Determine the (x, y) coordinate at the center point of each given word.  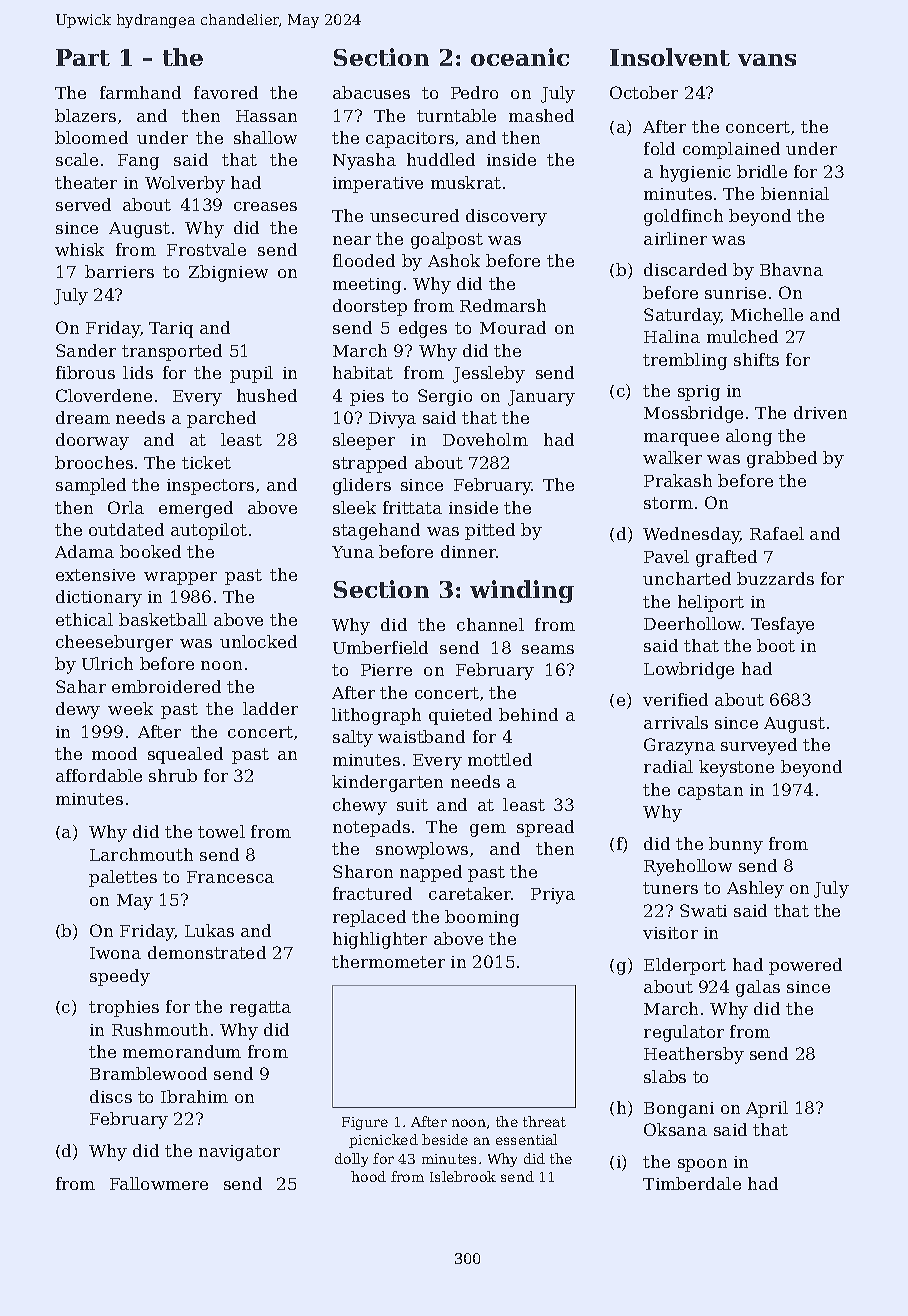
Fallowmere (159, 1183)
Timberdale (692, 1183)
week (130, 708)
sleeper (364, 441)
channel (490, 624)
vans (767, 60)
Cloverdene (104, 395)
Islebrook (463, 1176)
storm (668, 503)
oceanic (520, 57)
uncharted (687, 578)
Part (83, 57)
